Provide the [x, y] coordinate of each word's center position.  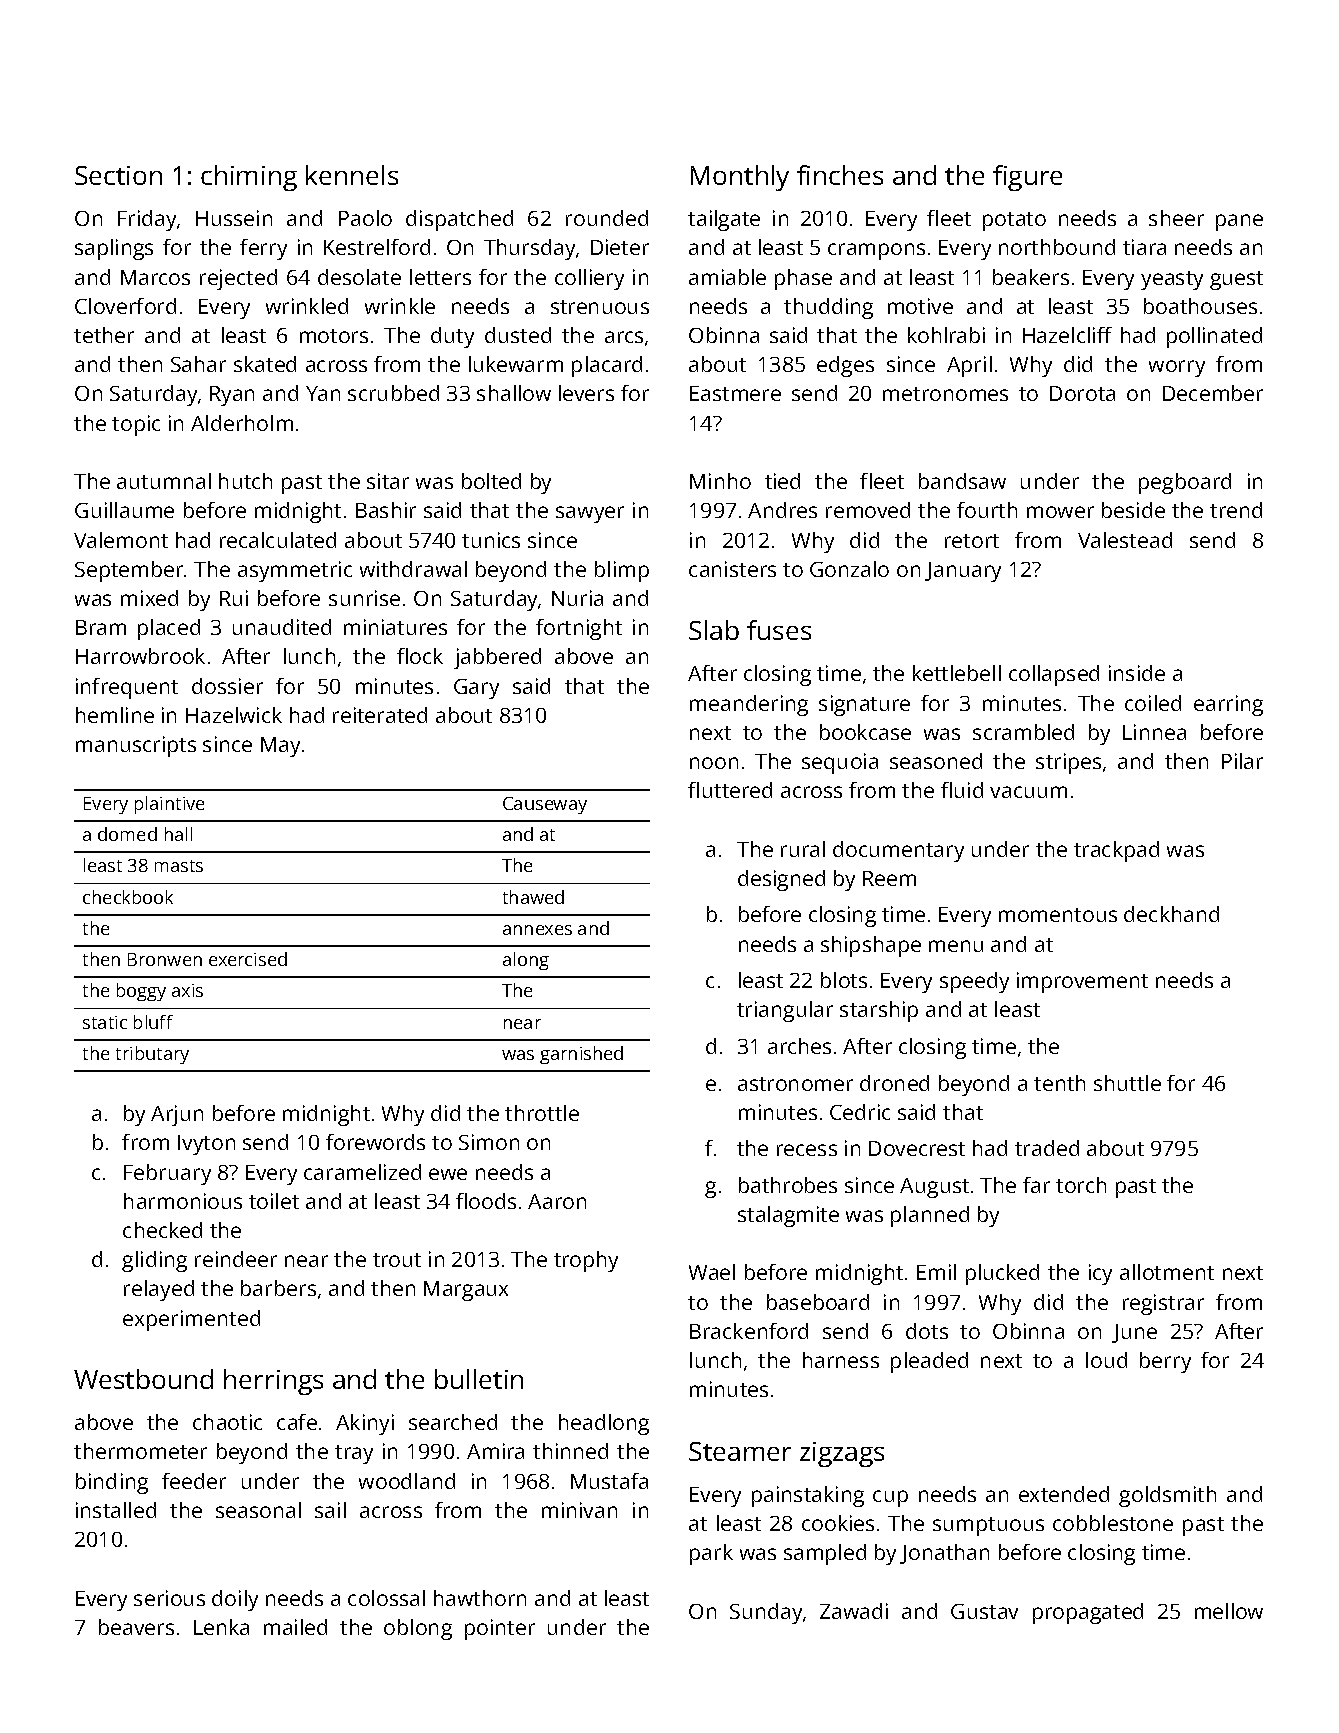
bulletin [479, 1379]
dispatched [459, 220]
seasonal [258, 1510]
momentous [1058, 915]
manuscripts [136, 746]
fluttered [730, 790]
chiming [249, 178]
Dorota [1082, 393]
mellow [1229, 1611]
